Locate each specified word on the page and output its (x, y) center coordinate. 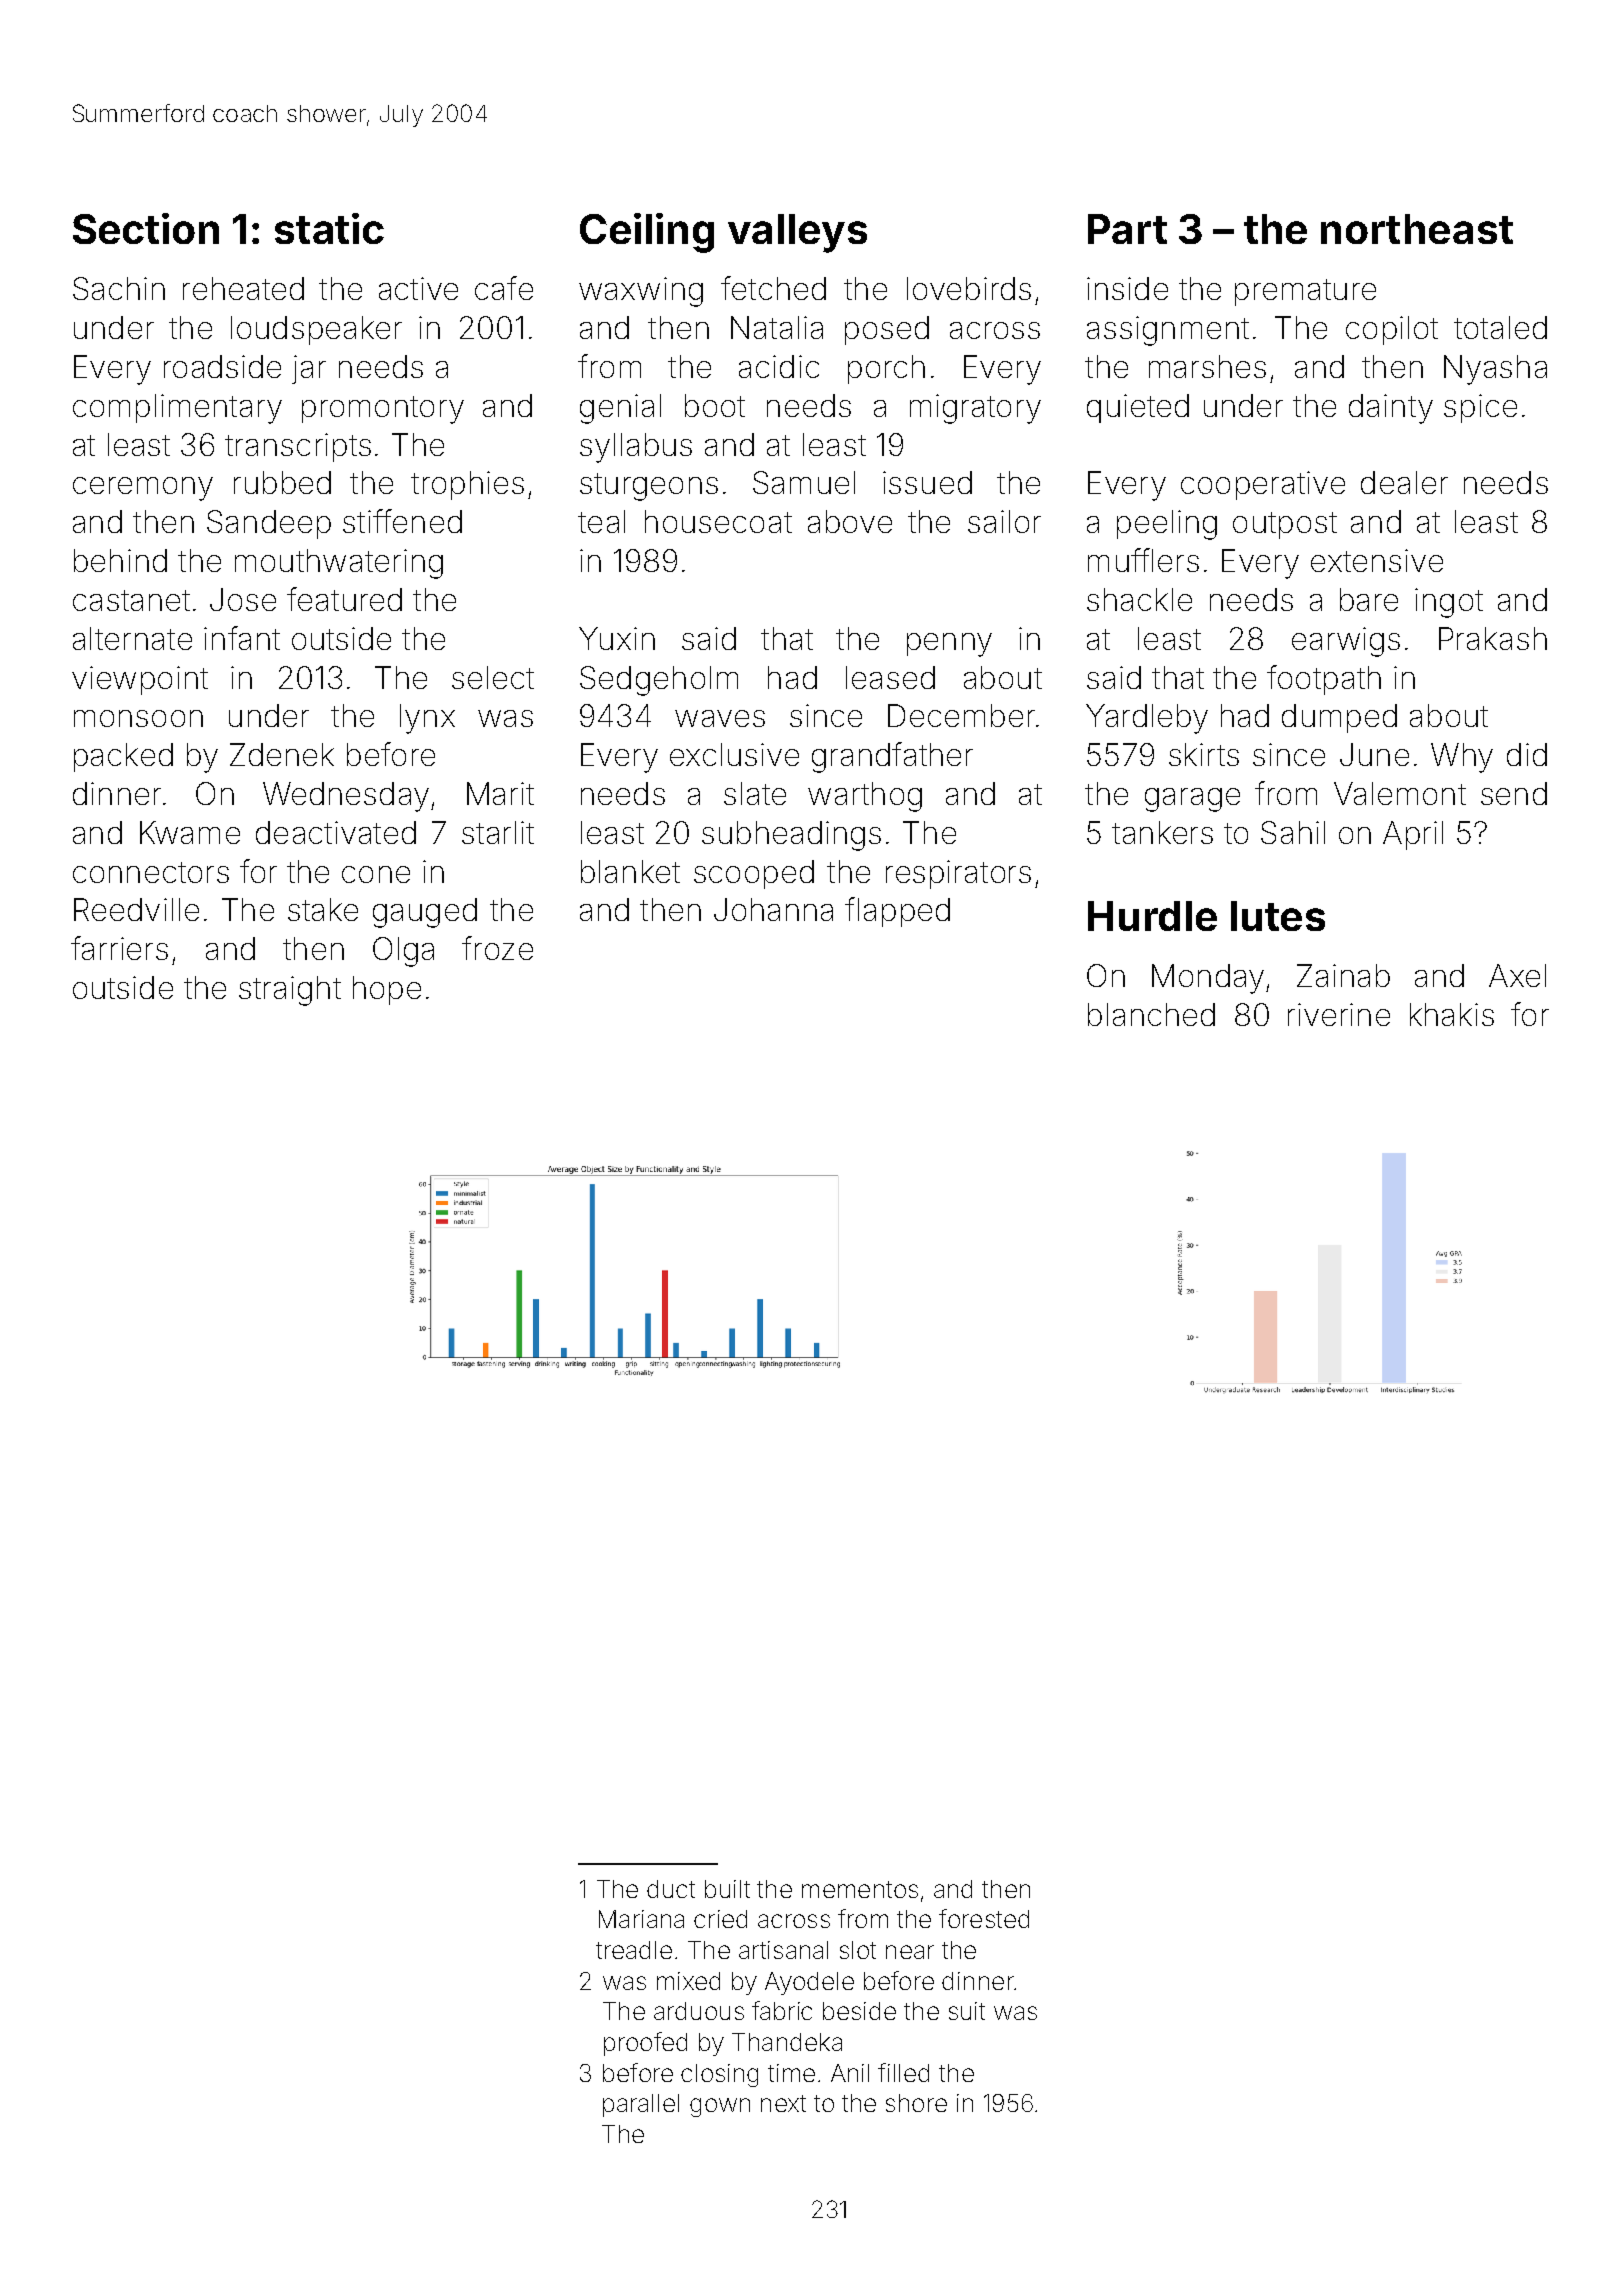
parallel (641, 2105)
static (329, 228)
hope (387, 990)
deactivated (336, 832)
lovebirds (969, 288)
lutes (1278, 916)
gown (720, 2107)
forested (984, 1918)
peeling (1167, 525)
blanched (1151, 1014)
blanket (630, 871)
